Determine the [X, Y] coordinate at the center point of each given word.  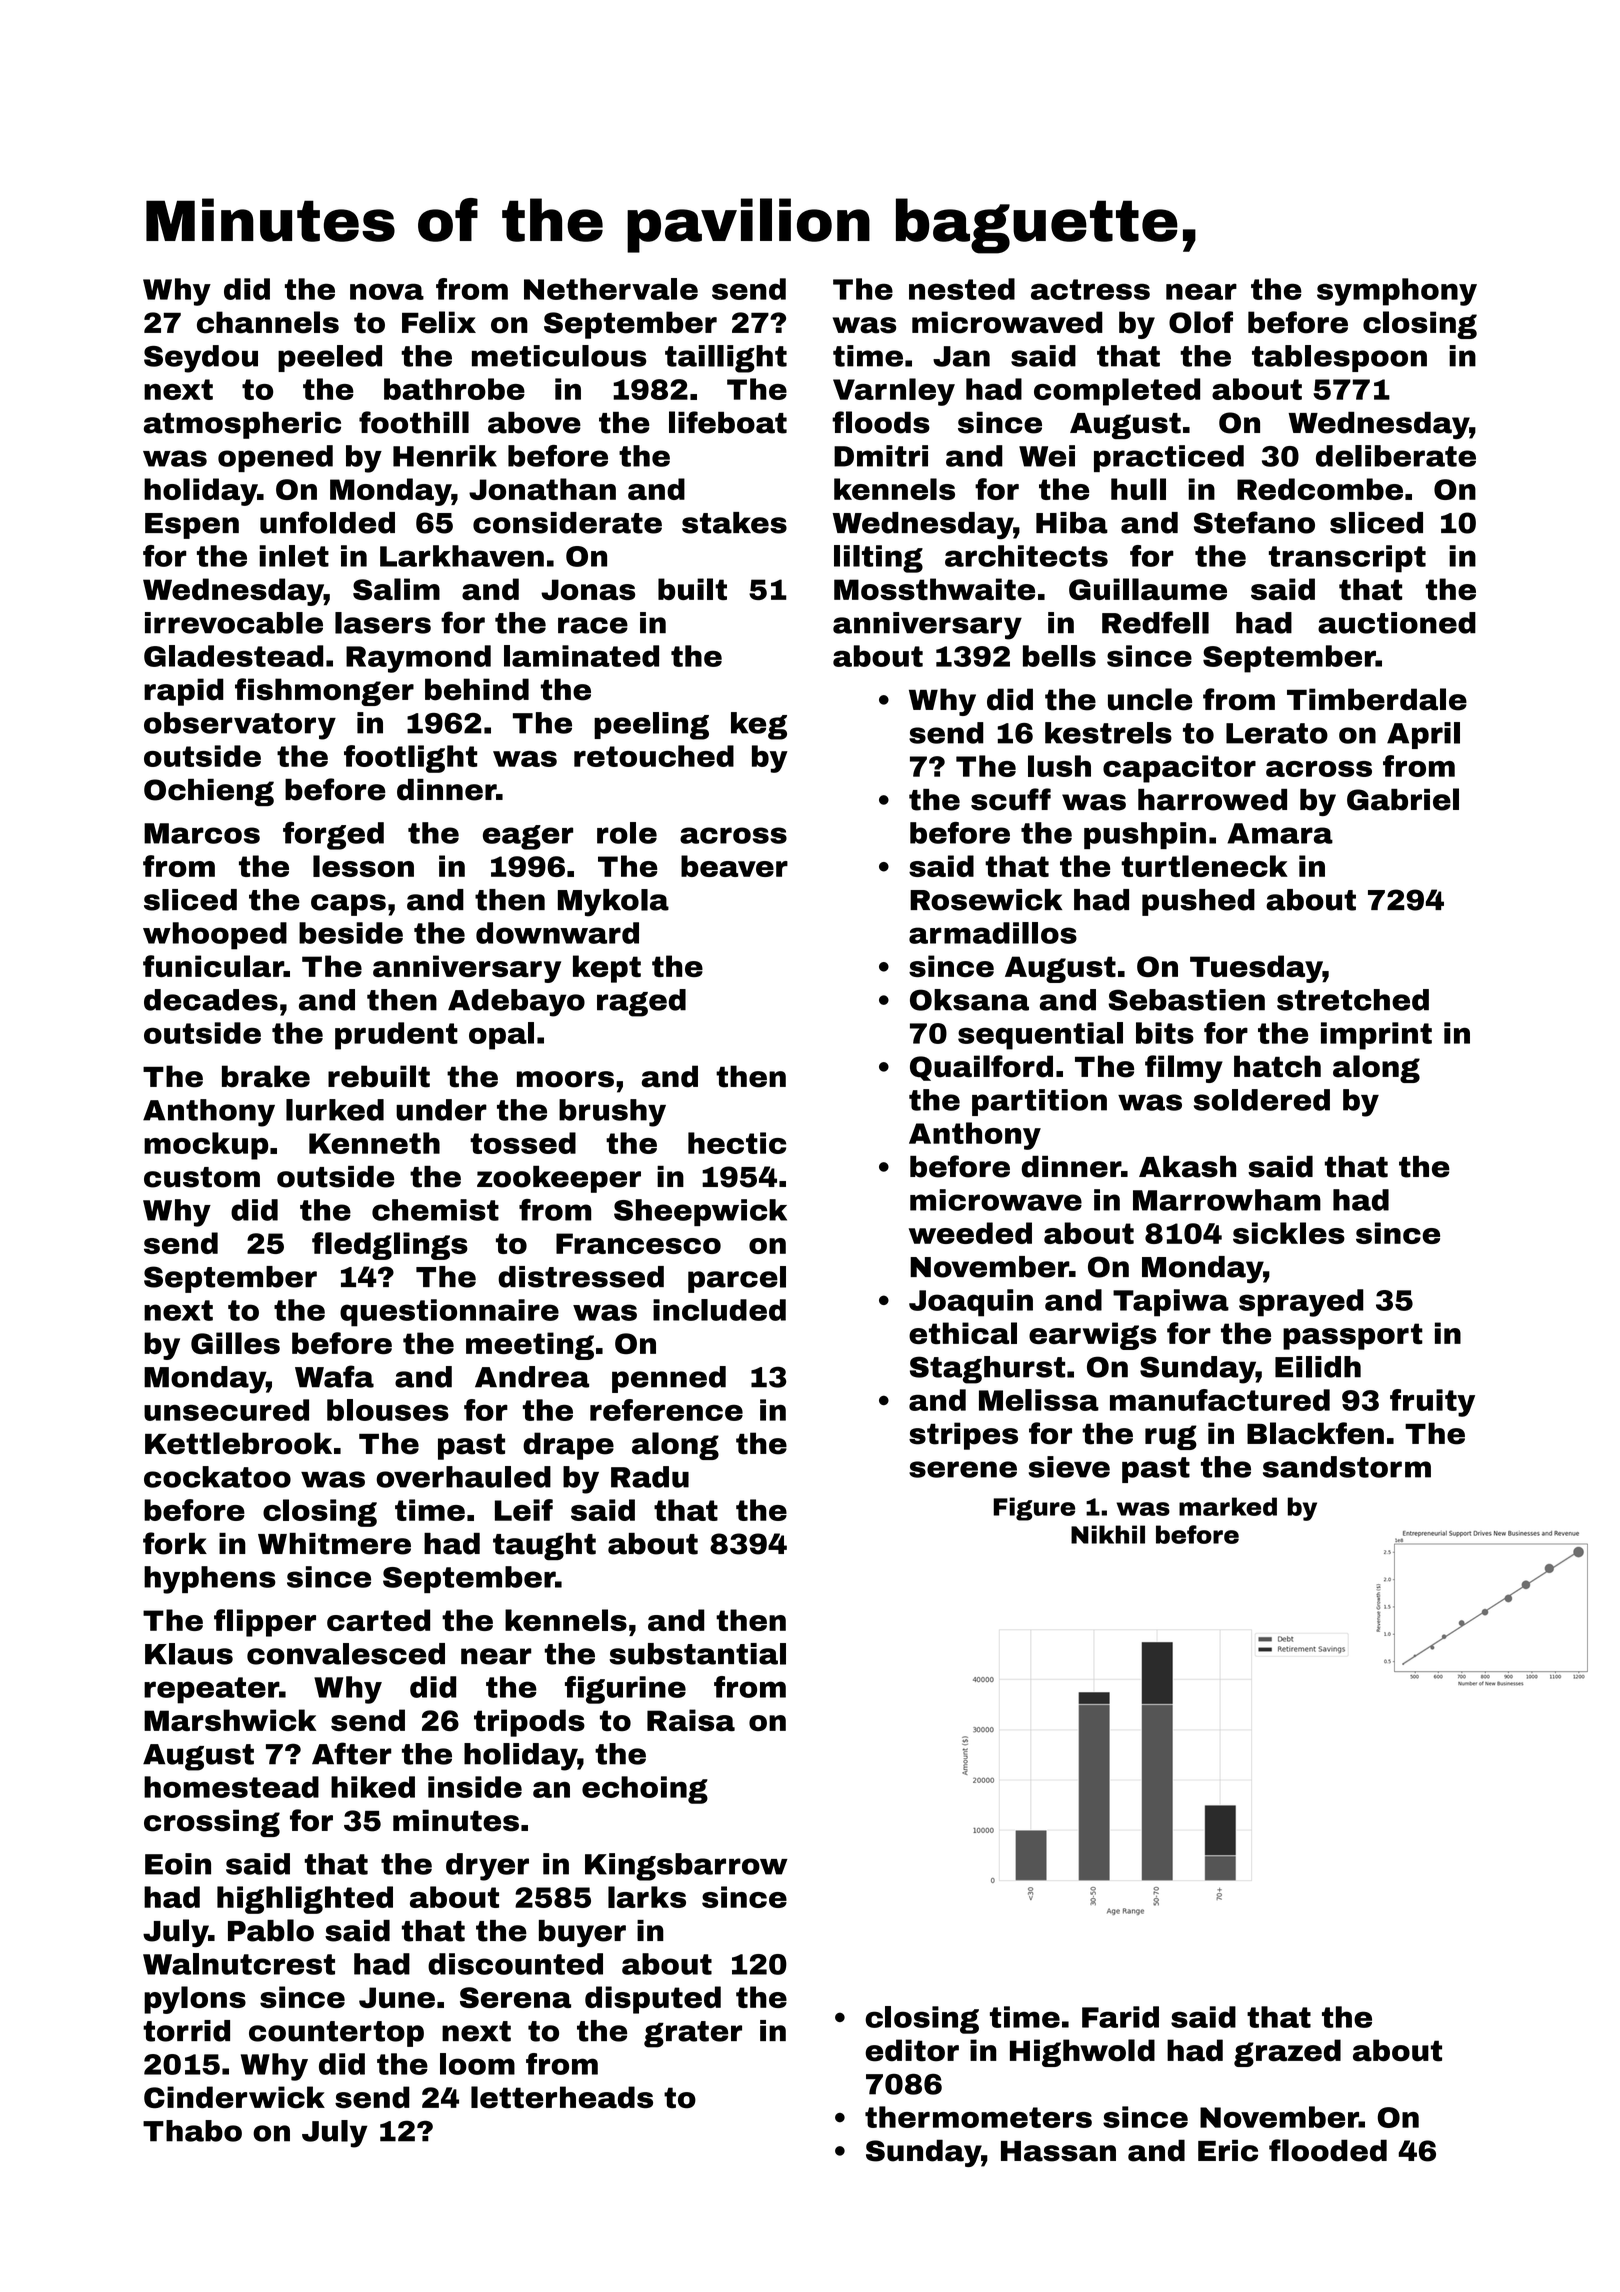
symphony [1397, 292]
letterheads [562, 2097]
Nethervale [611, 289]
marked [1228, 1506]
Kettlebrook [238, 1443]
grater [693, 2034]
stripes [963, 1436]
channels [268, 322]
